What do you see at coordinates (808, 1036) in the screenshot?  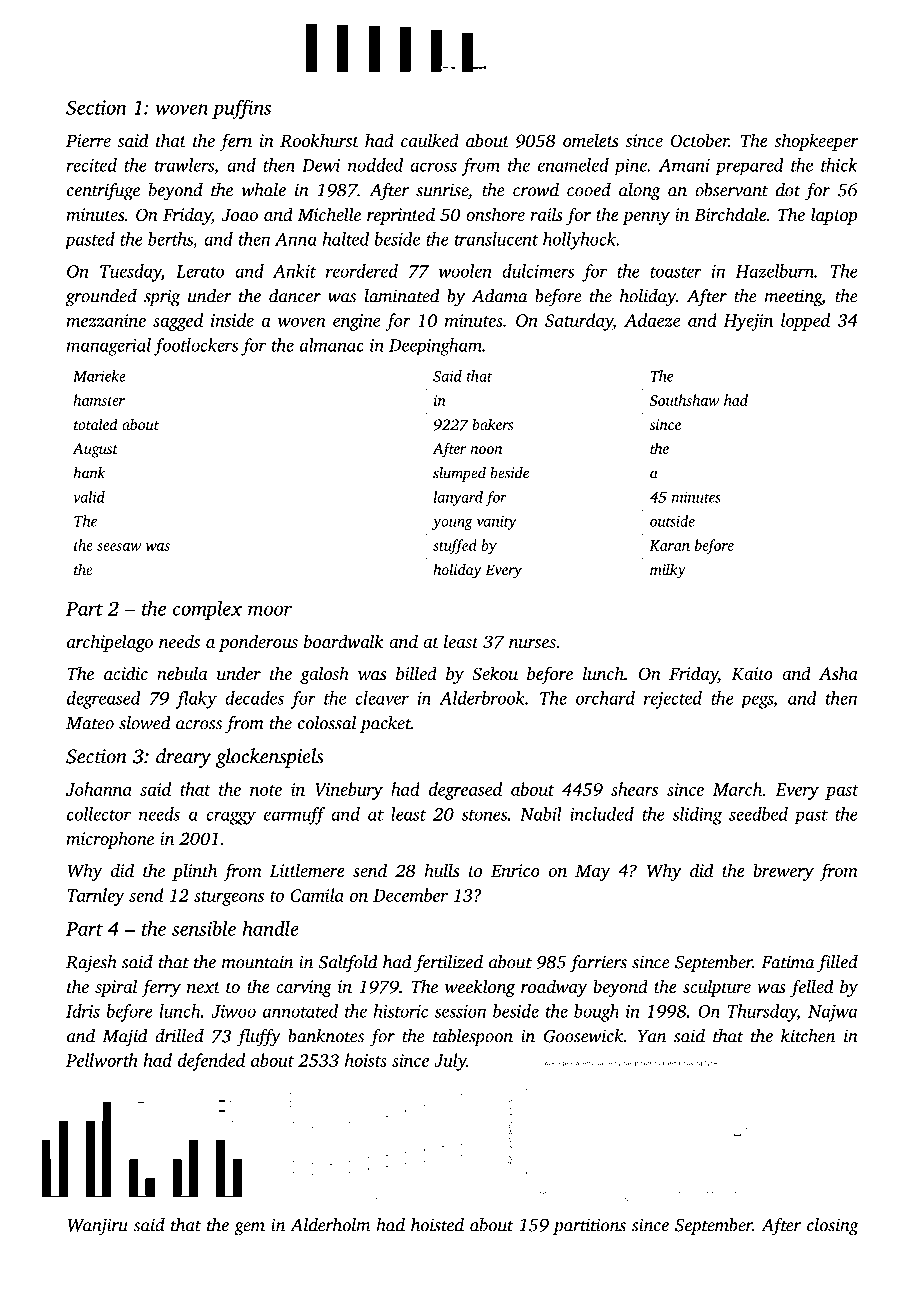 I see `kitchen` at bounding box center [808, 1036].
